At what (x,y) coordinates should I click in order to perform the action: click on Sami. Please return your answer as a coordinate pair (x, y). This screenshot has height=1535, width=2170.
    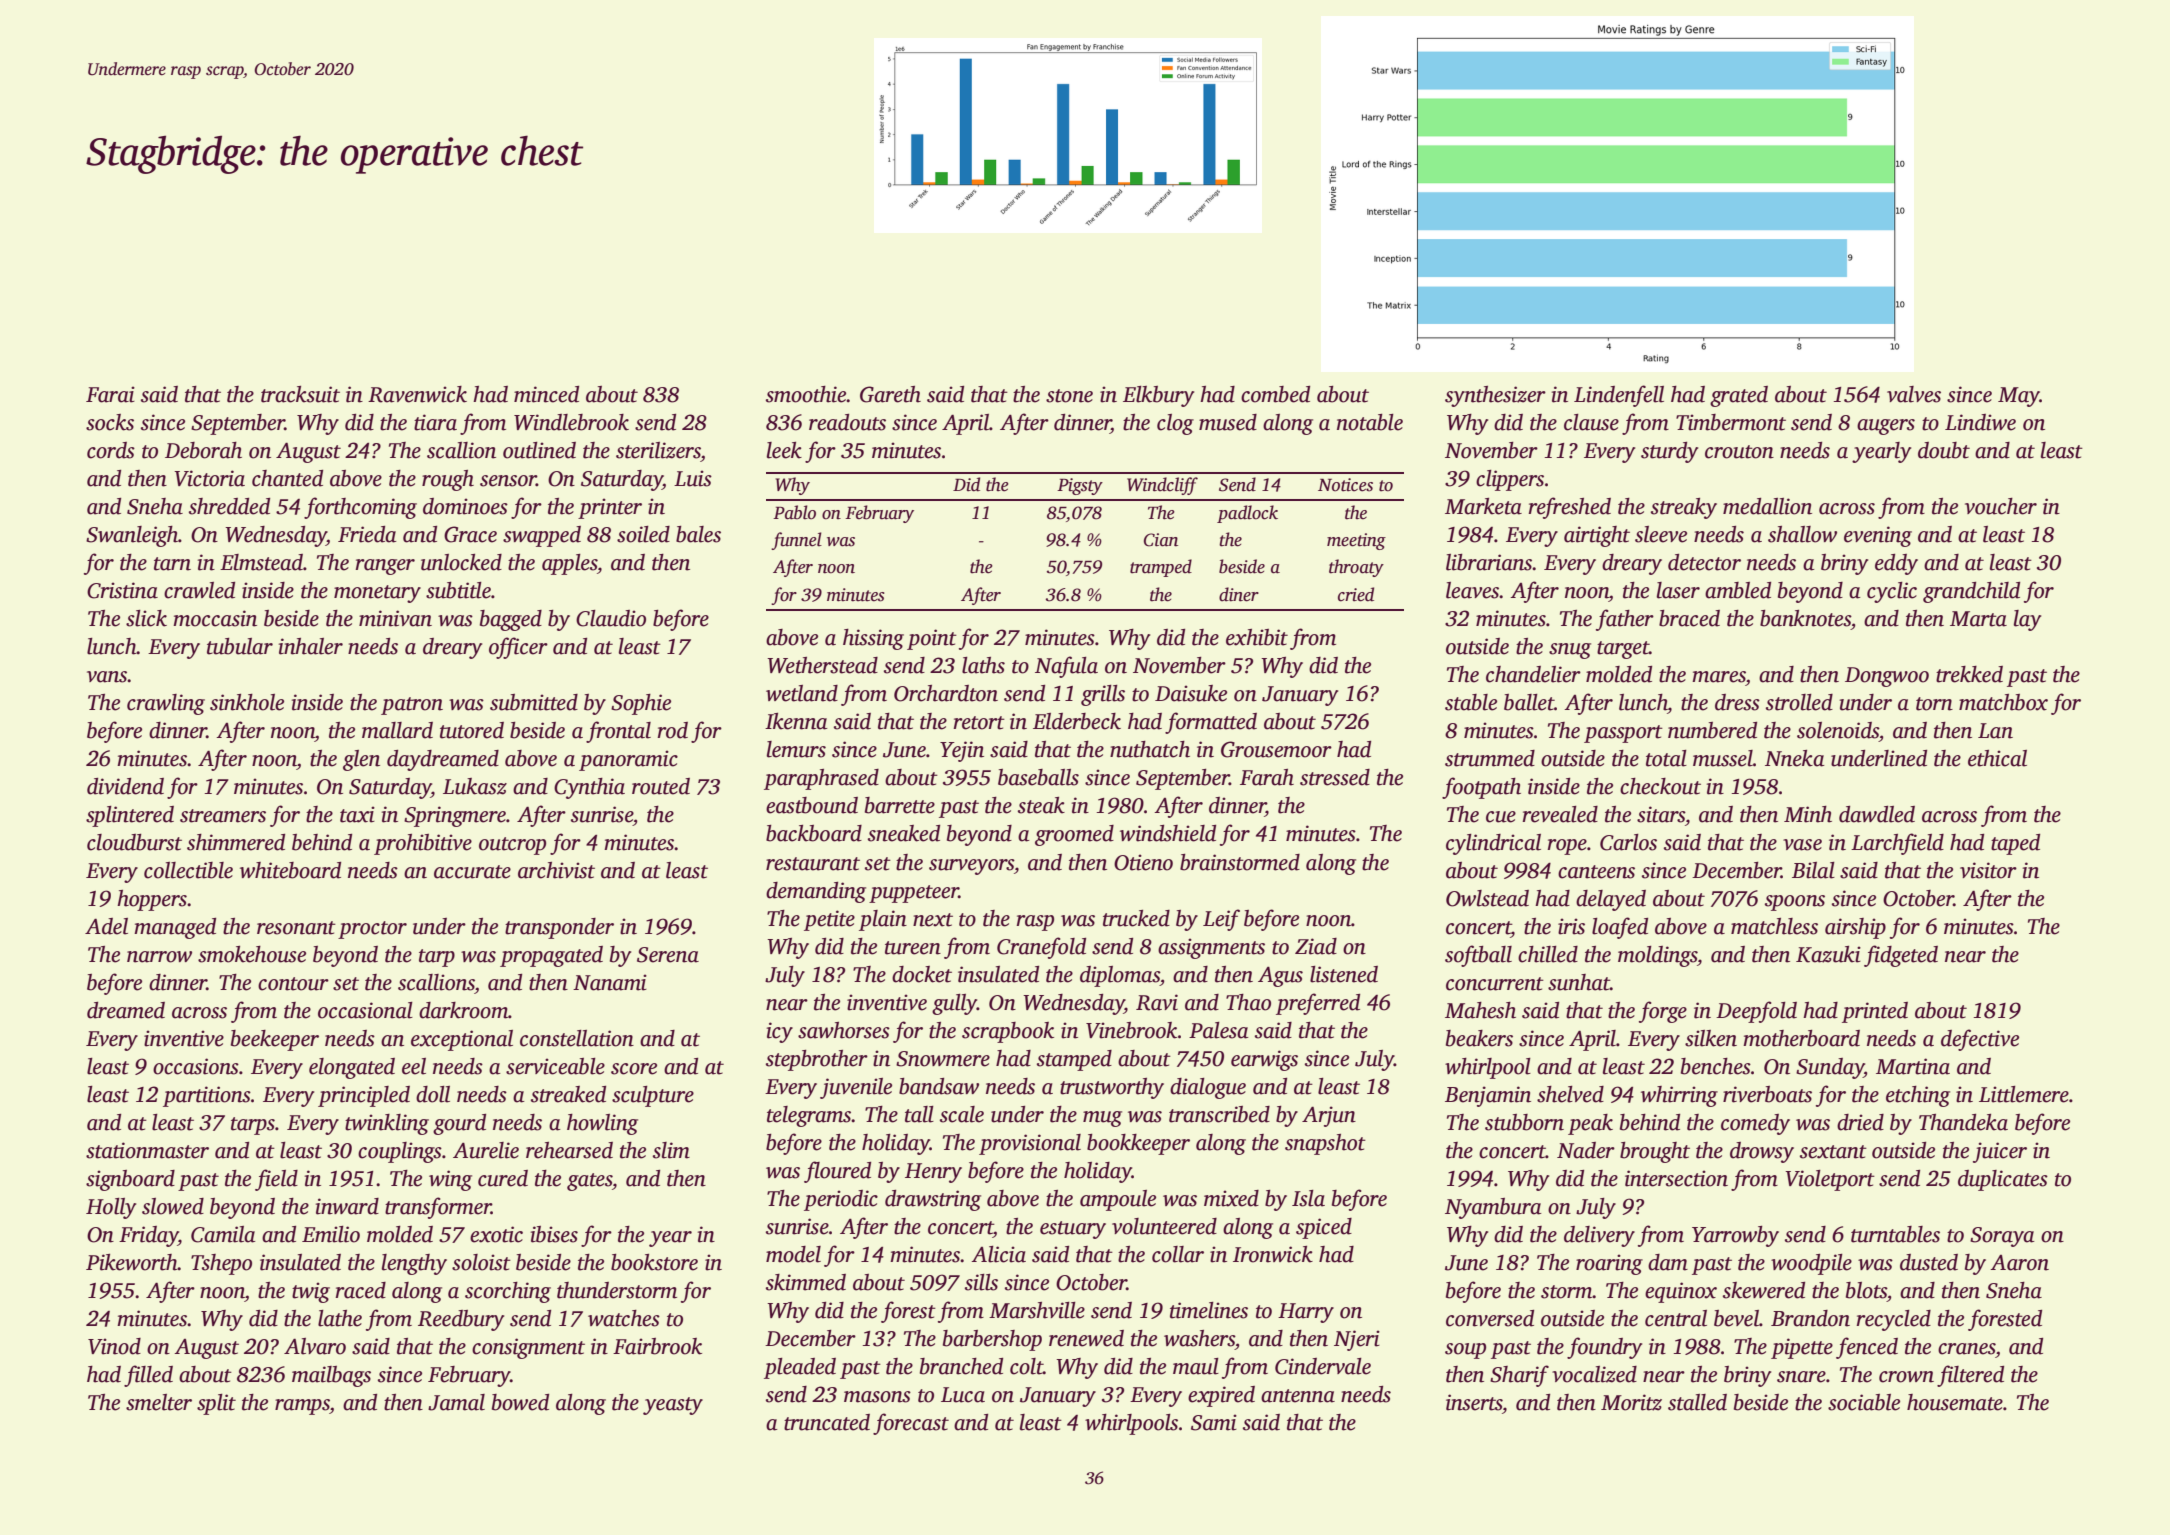
    Looking at the image, I should click on (1214, 1422).
